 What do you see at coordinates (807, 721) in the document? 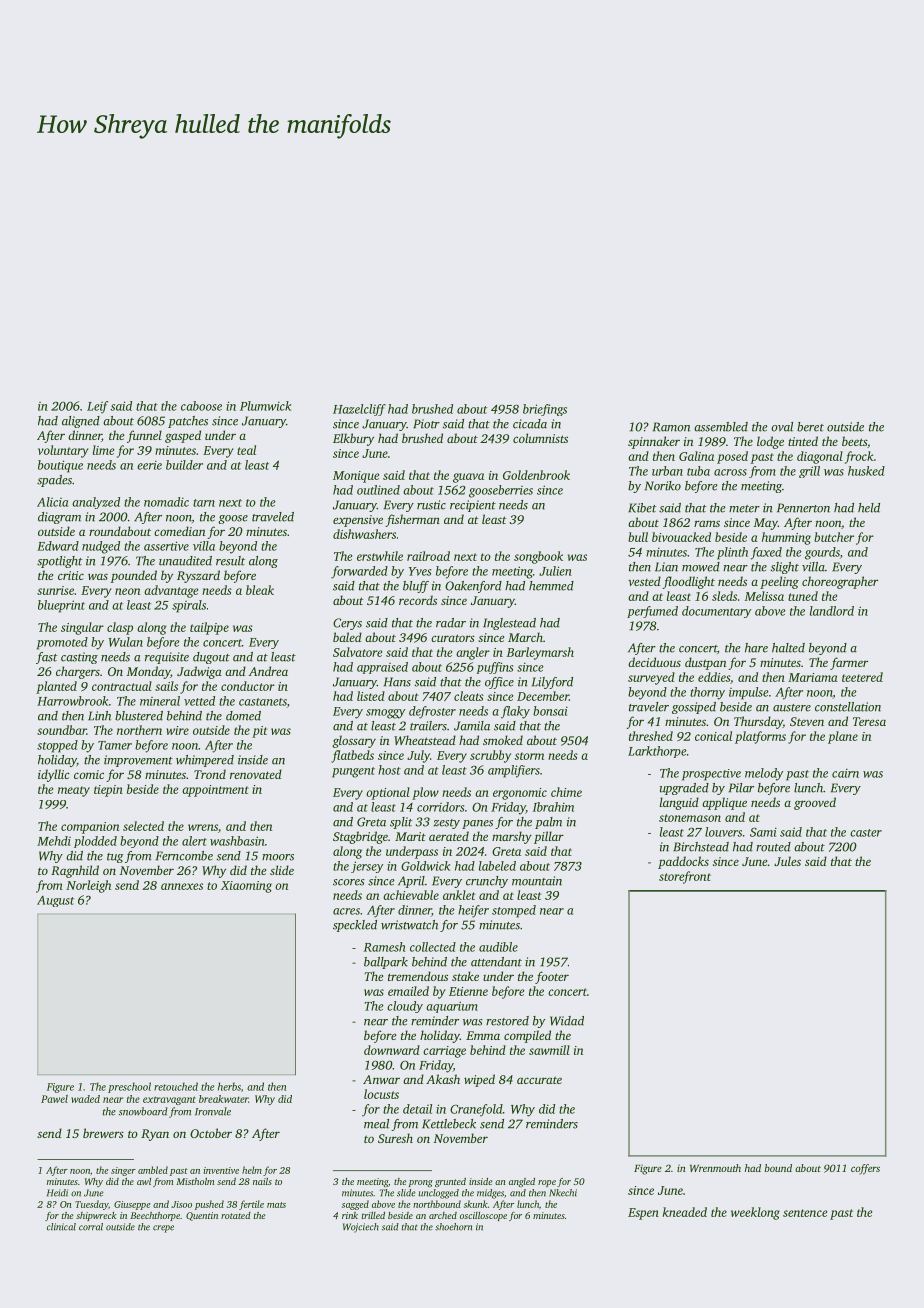
I see `Steven` at bounding box center [807, 721].
